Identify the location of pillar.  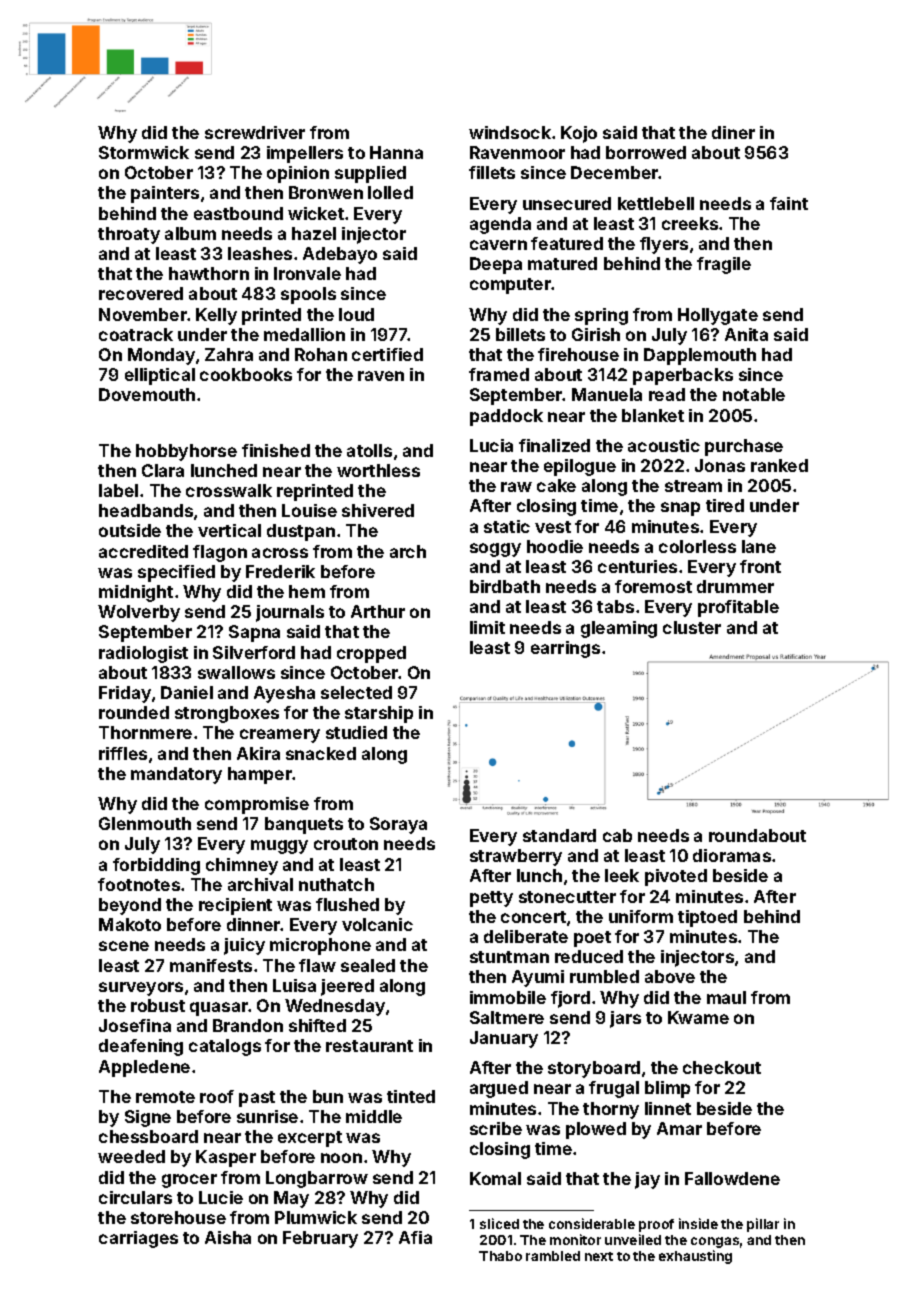
(763, 1225).
